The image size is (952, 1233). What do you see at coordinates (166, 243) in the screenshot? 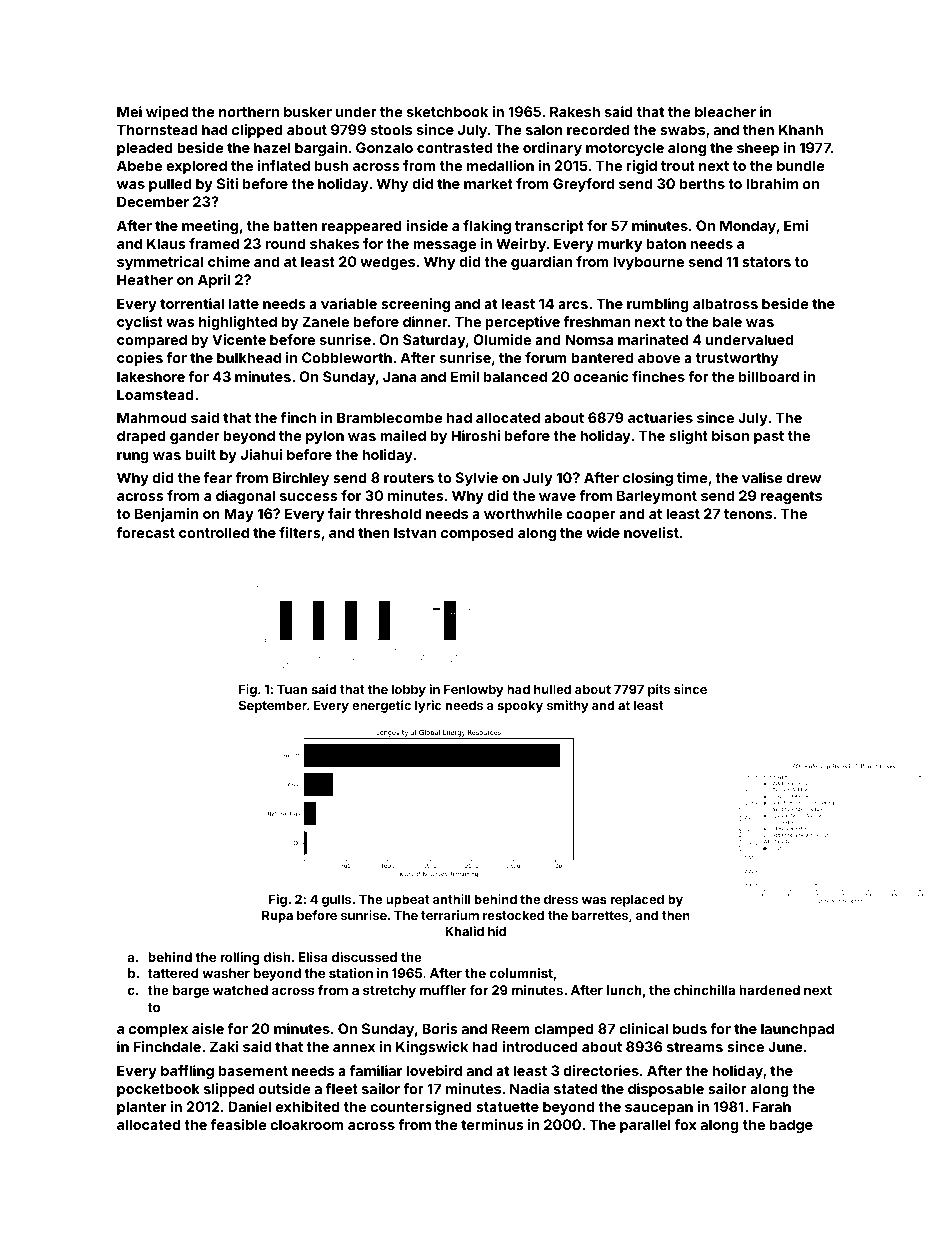
I see `Klaus` at bounding box center [166, 243].
